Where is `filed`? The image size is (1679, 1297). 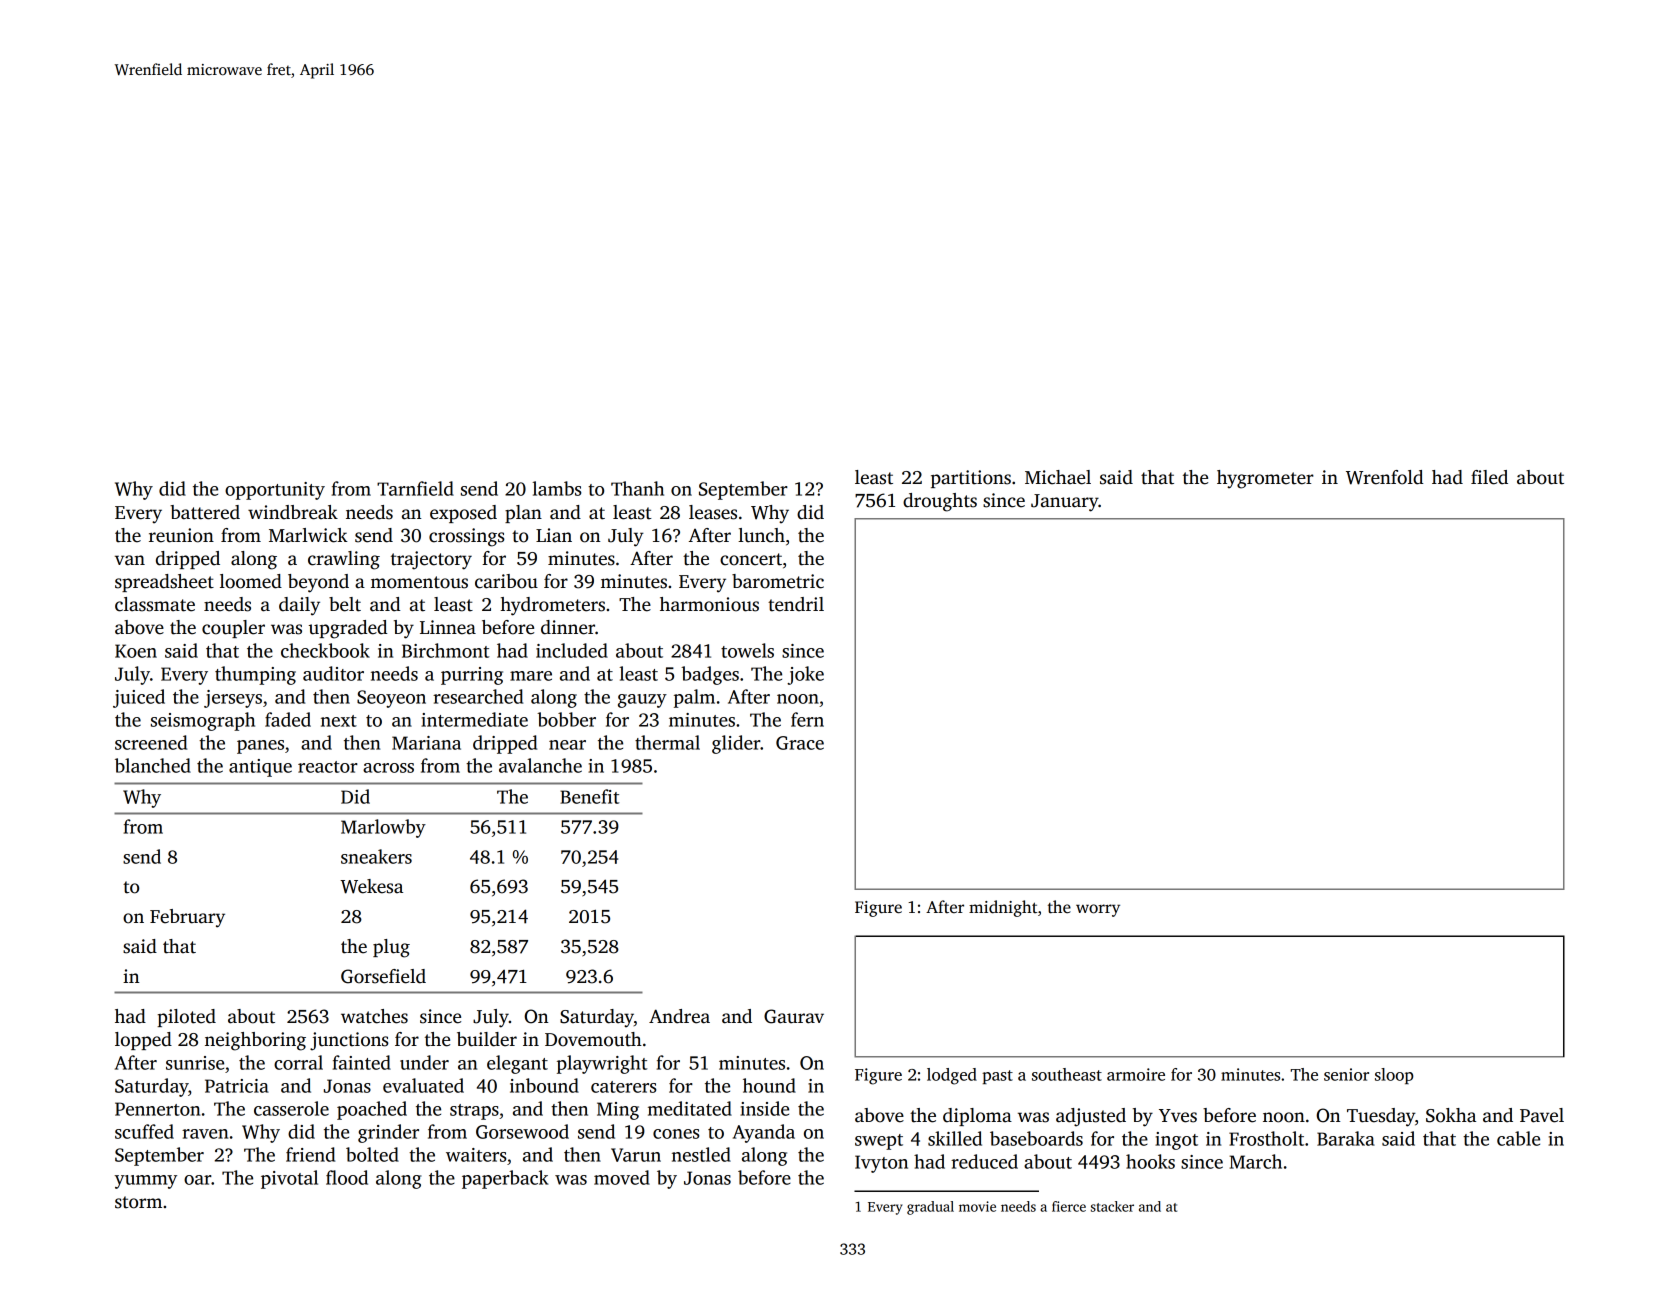 filed is located at coordinates (1489, 477).
